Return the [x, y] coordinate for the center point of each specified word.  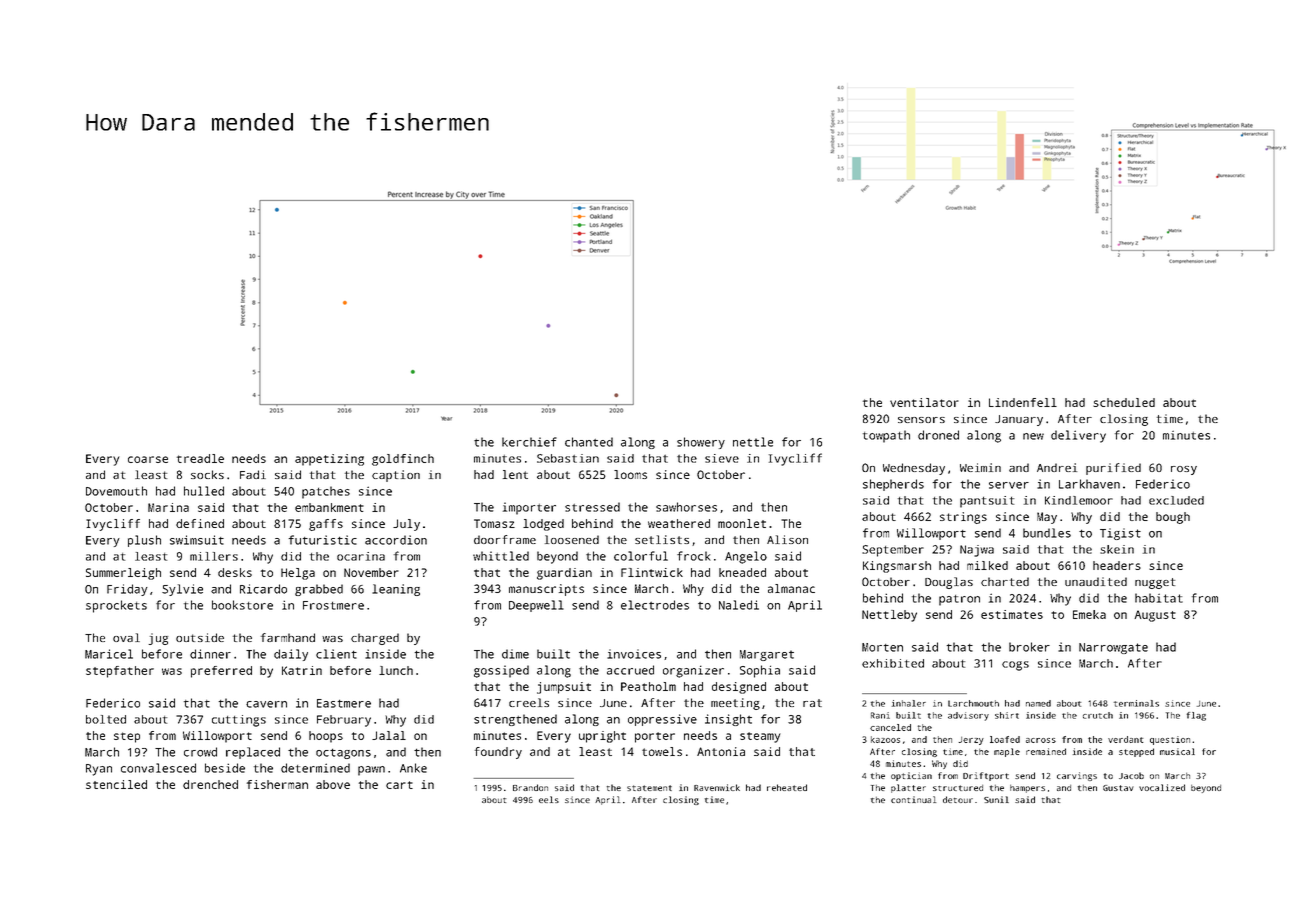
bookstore [242, 605]
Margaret [767, 655]
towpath [886, 436]
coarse [148, 459]
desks [235, 572]
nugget [1155, 583]
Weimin [980, 467]
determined [315, 768]
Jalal [389, 735]
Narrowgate [1113, 648]
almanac [791, 588]
